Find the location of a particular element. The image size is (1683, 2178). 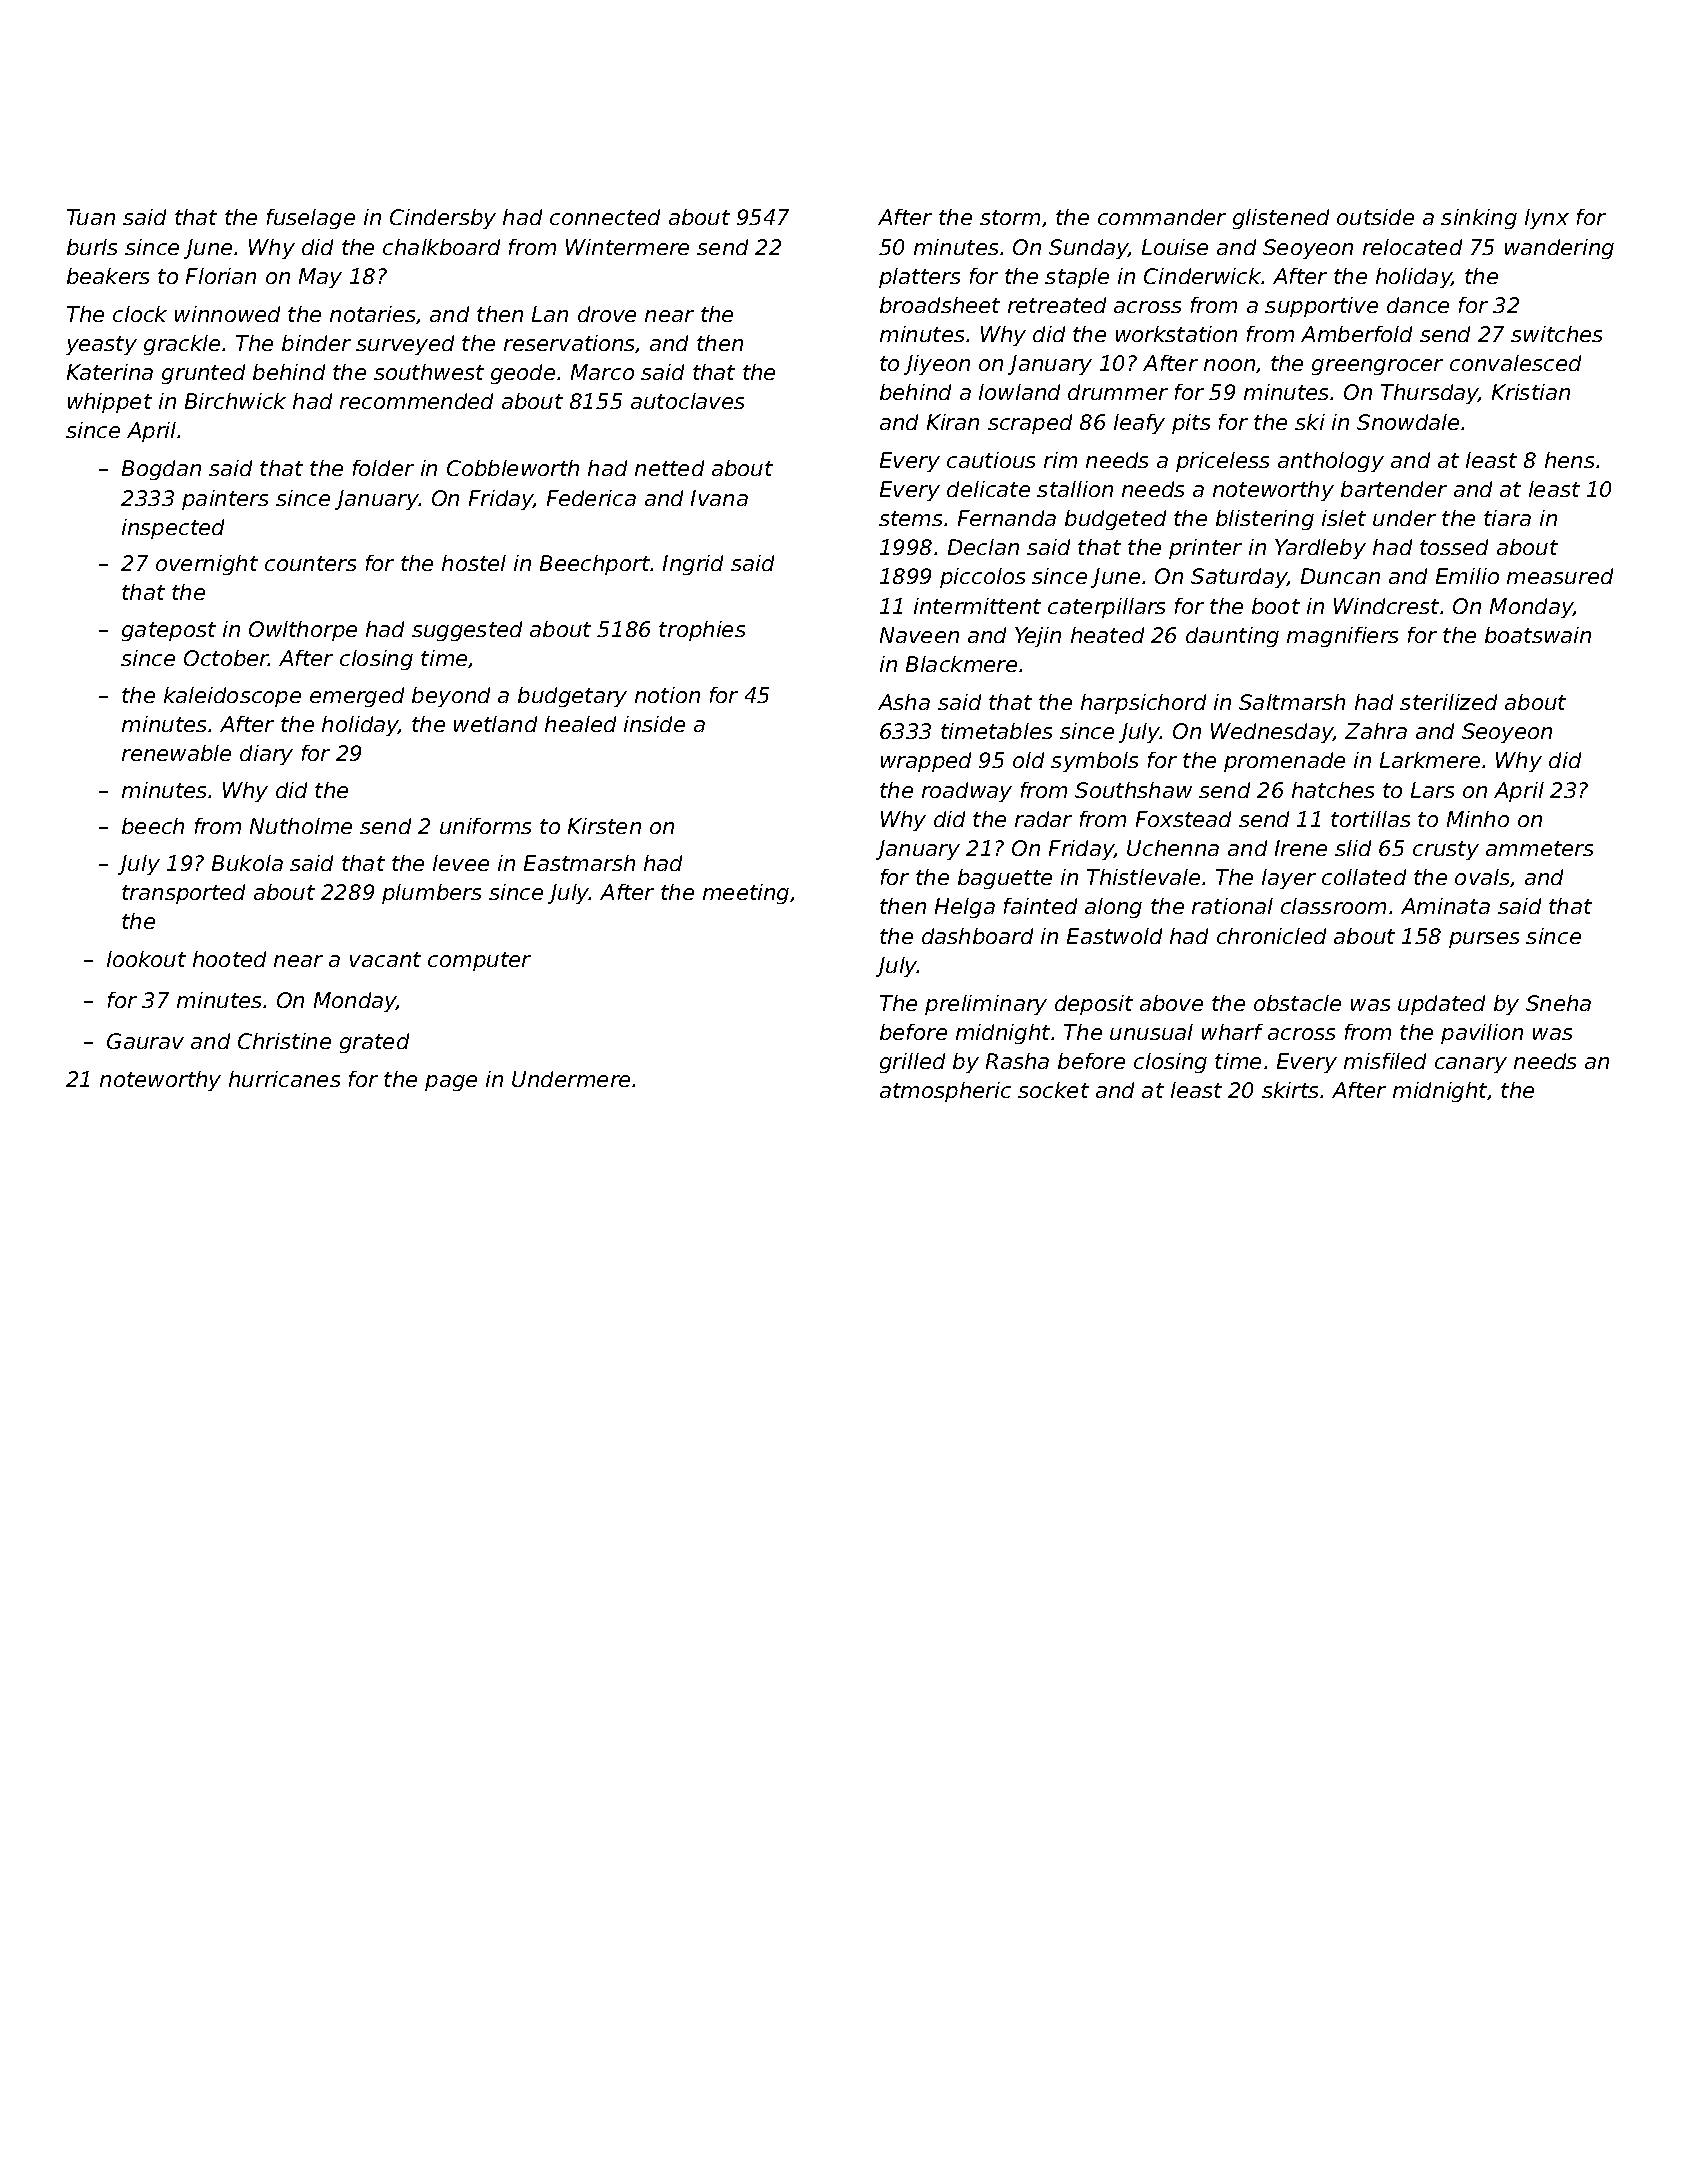

scraped is located at coordinates (1030, 424).
